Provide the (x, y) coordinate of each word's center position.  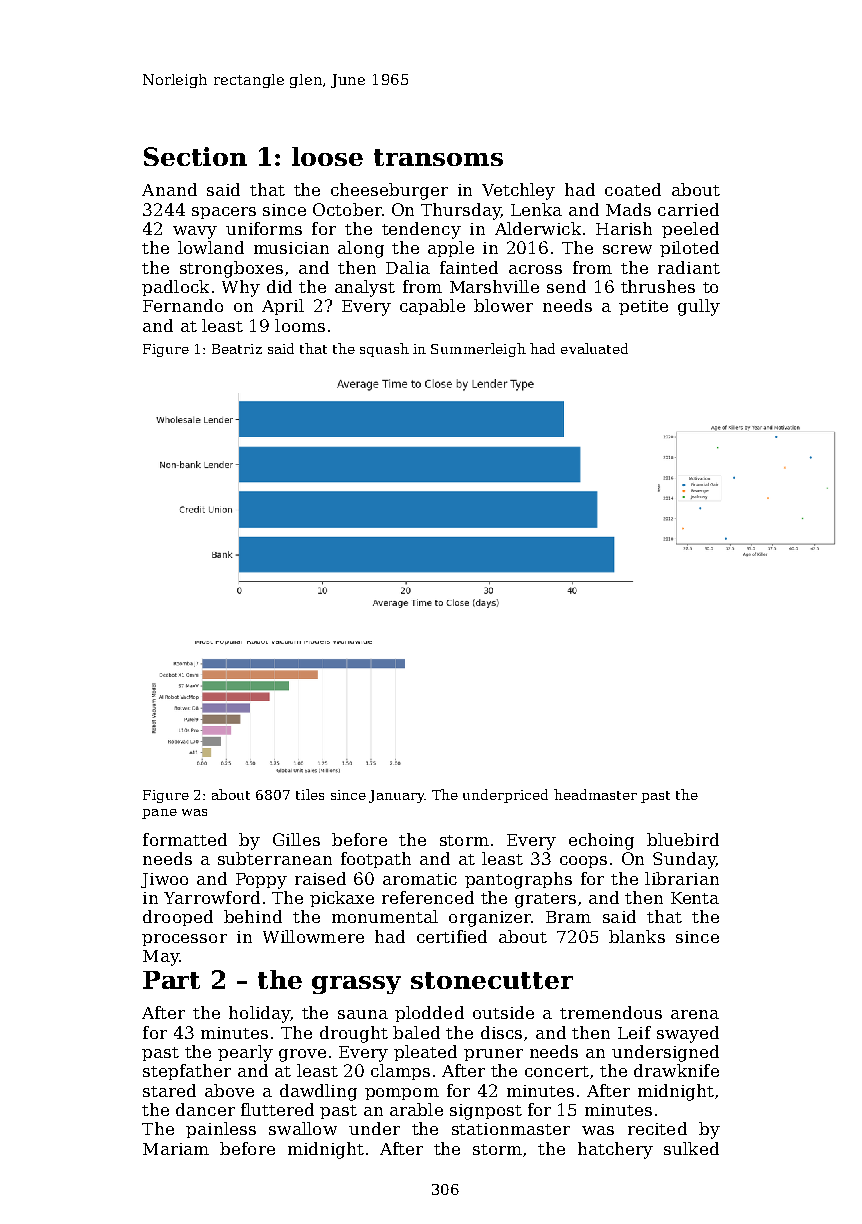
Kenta (695, 898)
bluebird (683, 839)
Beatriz (237, 349)
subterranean (275, 858)
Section (195, 156)
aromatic (420, 879)
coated (633, 189)
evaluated (594, 348)
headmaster (595, 794)
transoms (438, 157)
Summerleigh (478, 350)
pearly (245, 1053)
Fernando (183, 305)
